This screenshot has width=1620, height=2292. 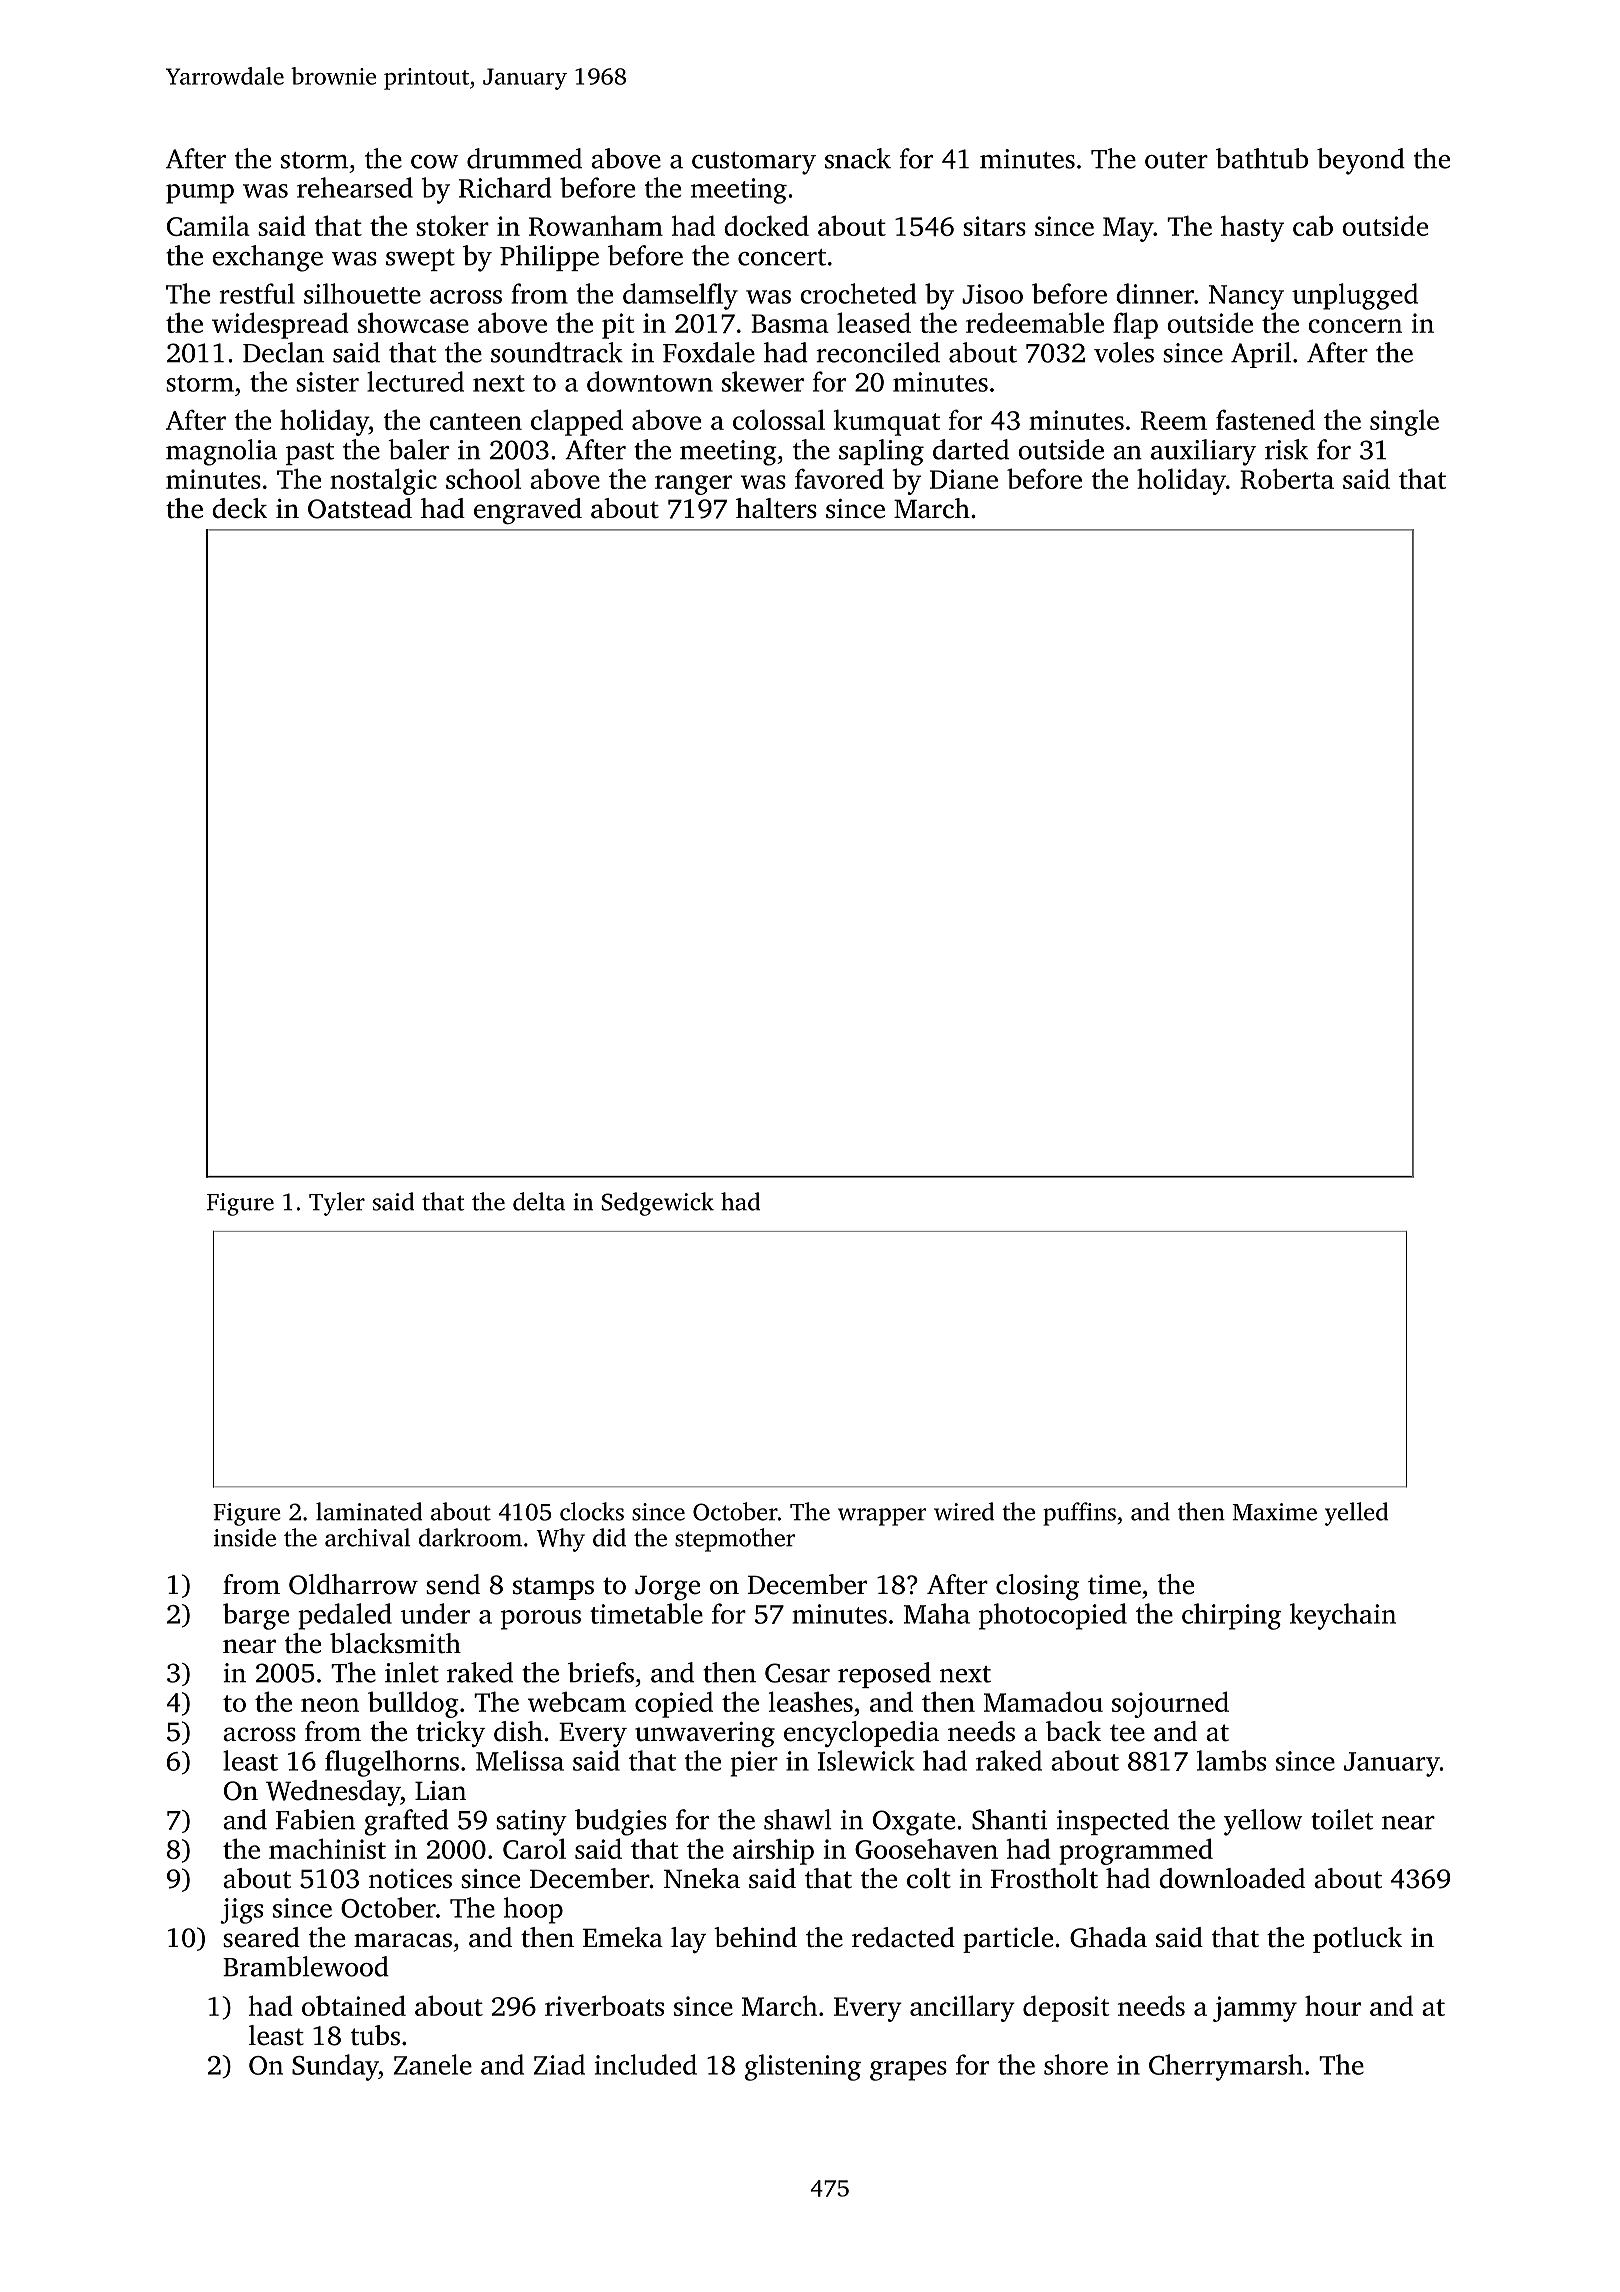 I want to click on included, so click(x=645, y=2064).
